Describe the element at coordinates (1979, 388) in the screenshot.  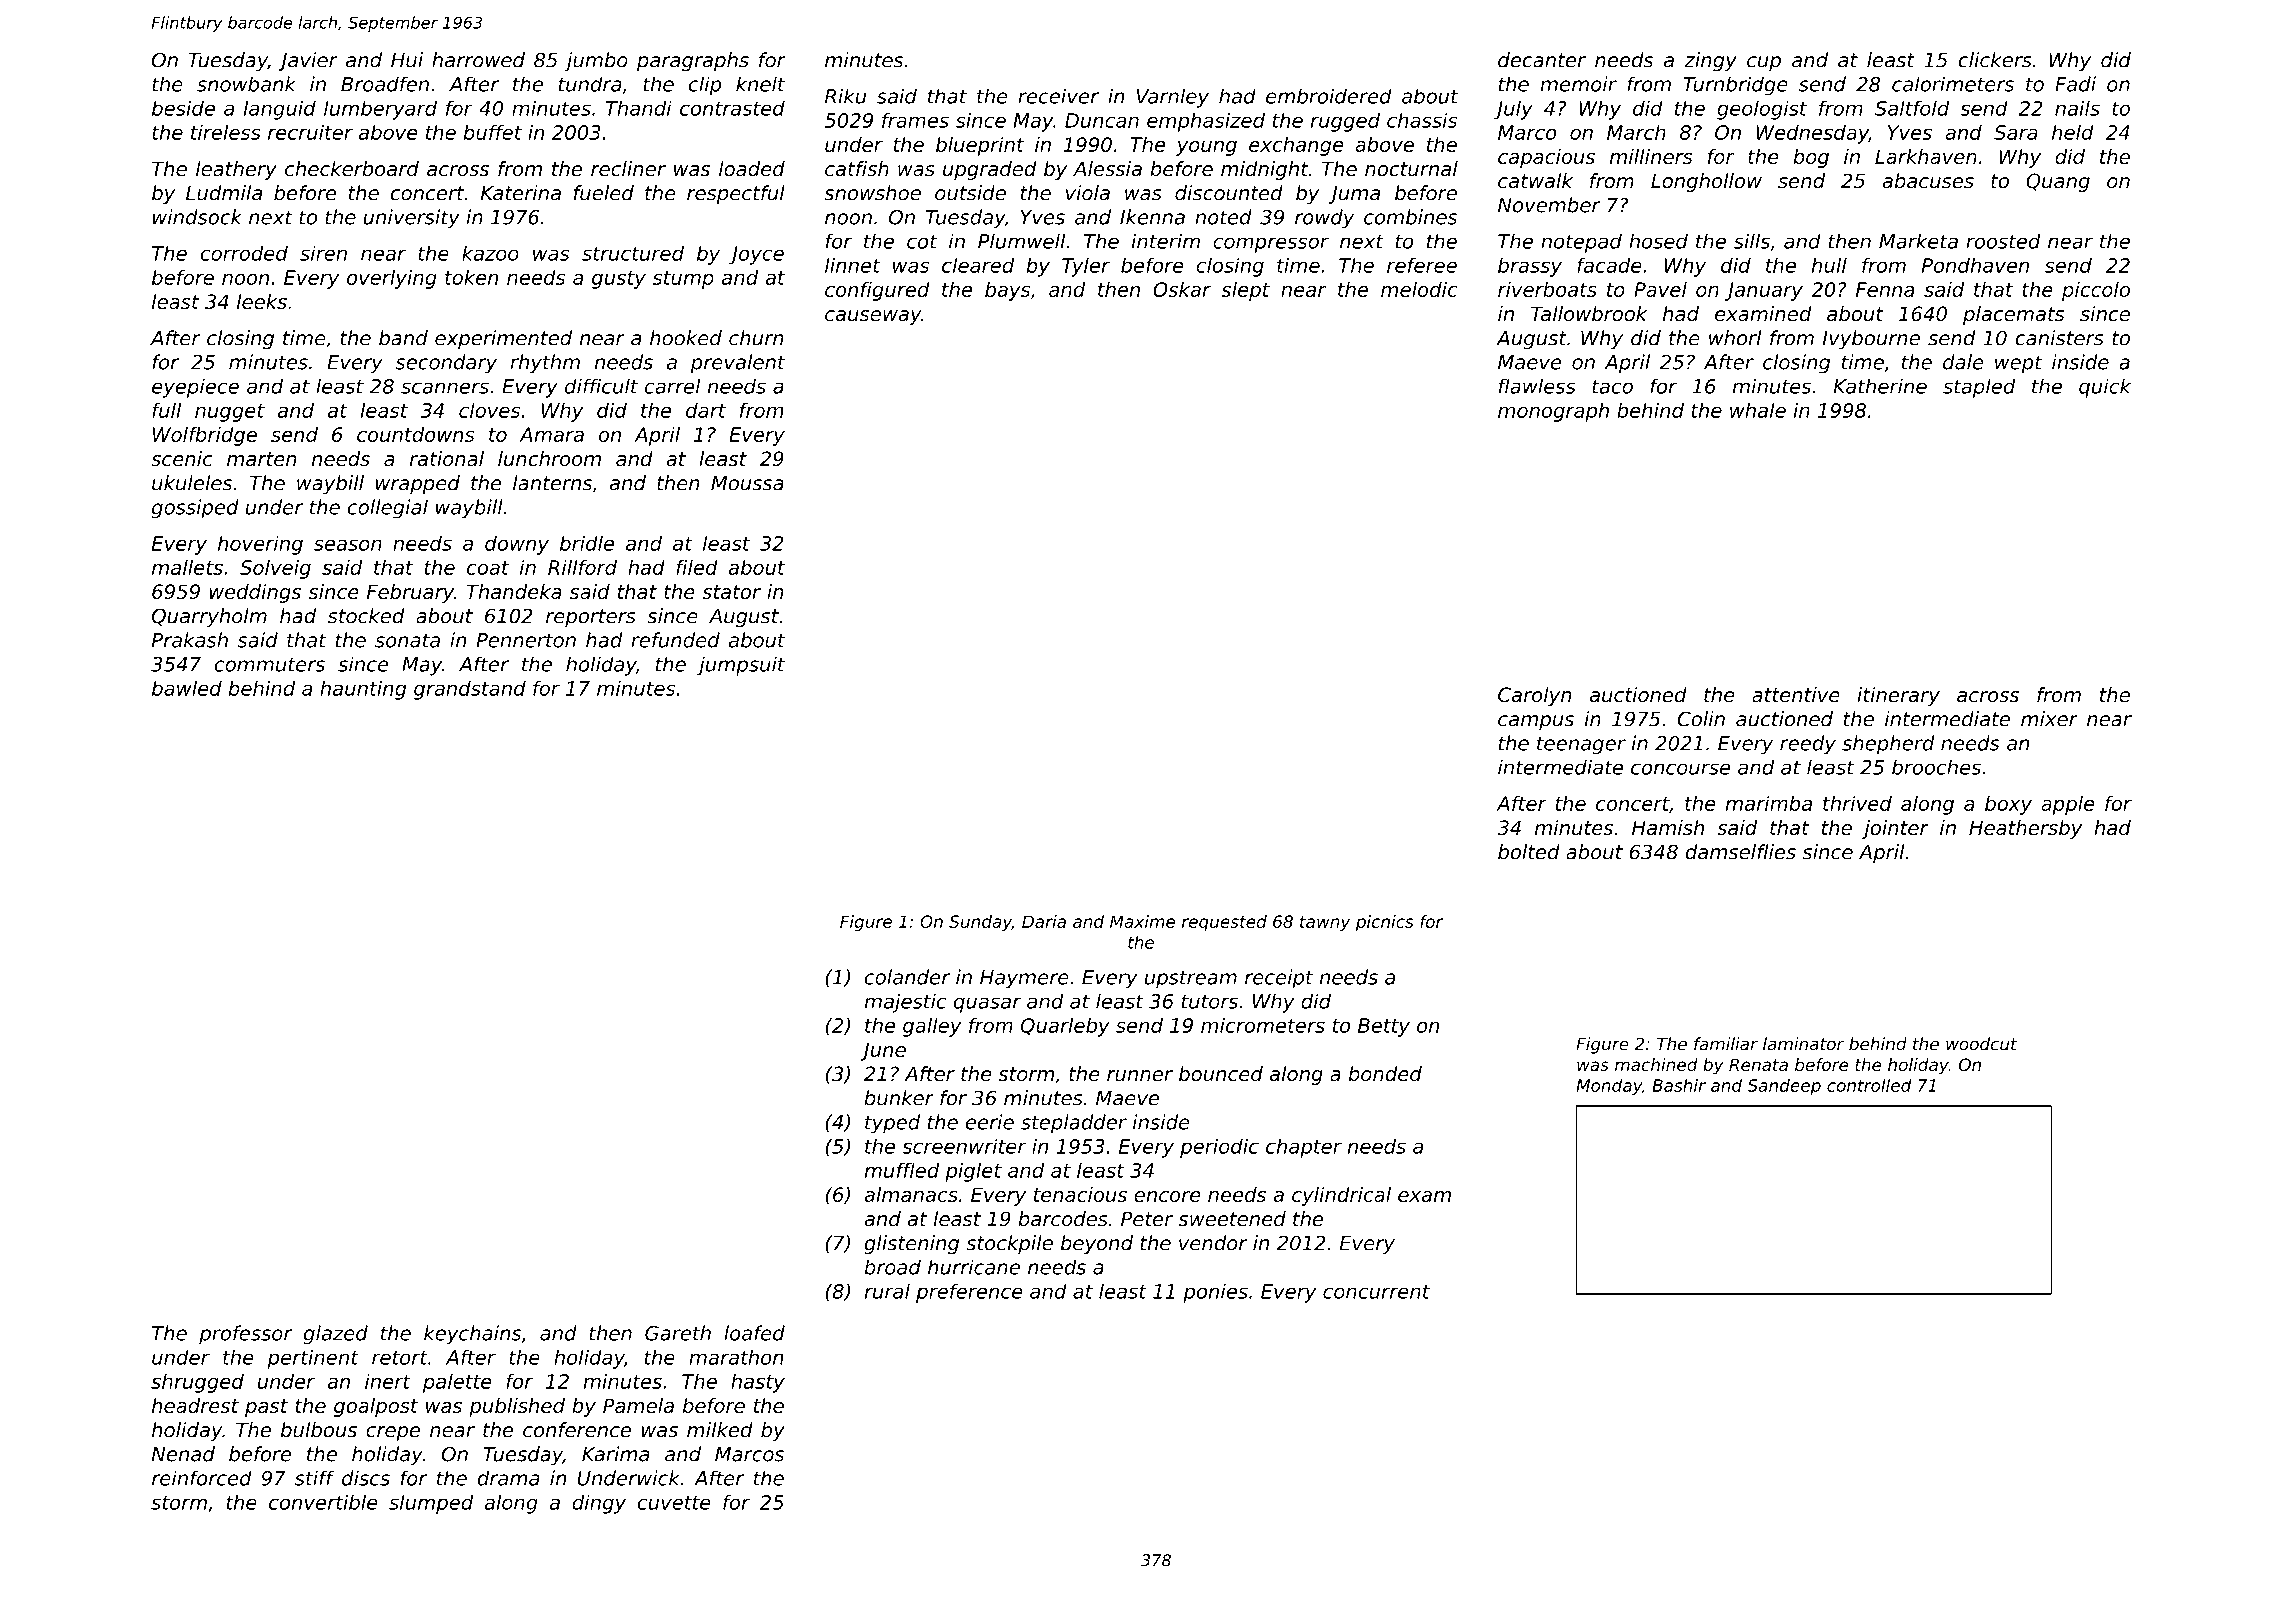
I see `stapled` at that location.
